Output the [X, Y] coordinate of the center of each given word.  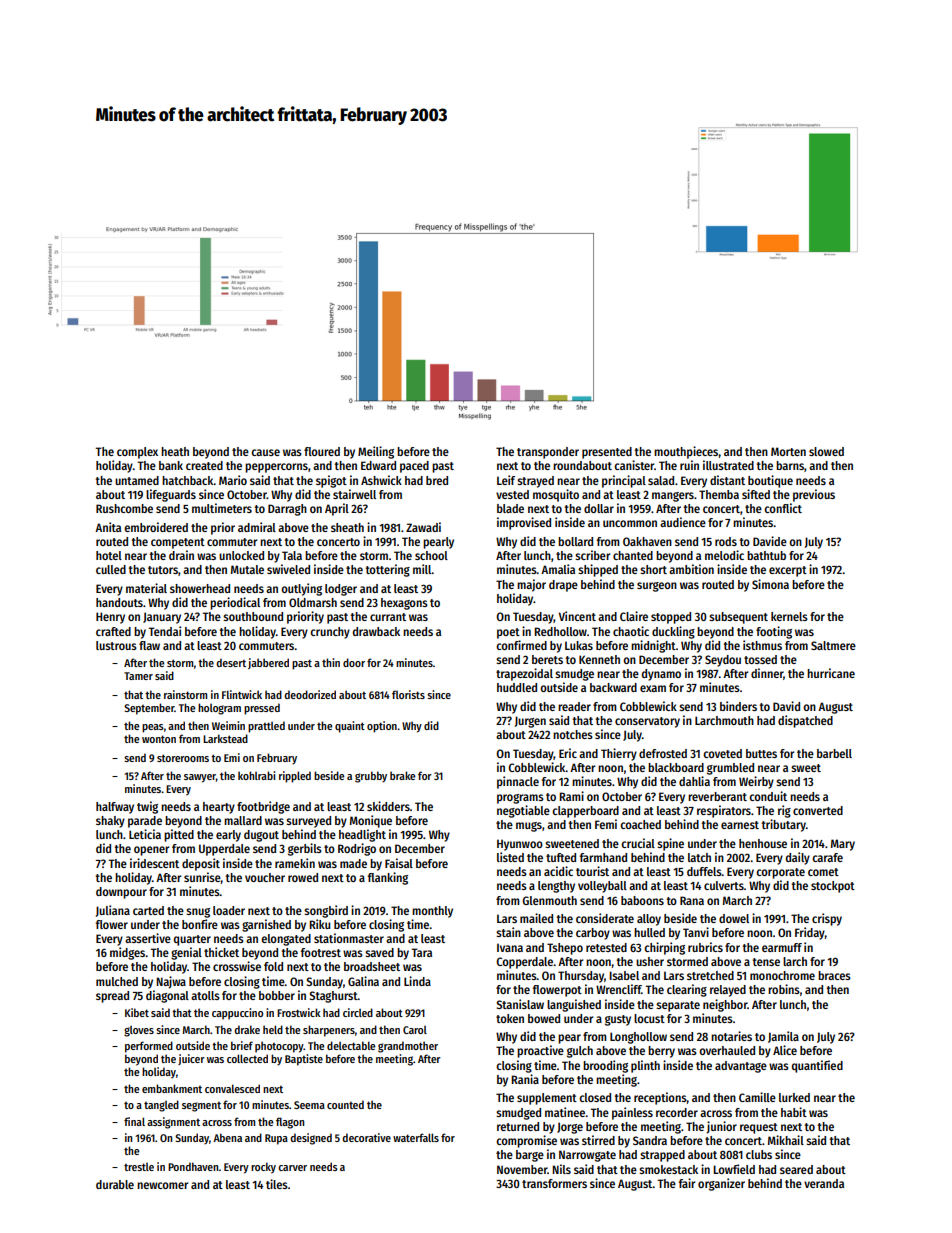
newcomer [162, 1185]
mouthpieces [686, 452]
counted [345, 1104]
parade [145, 822]
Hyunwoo [520, 845]
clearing [687, 990]
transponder [548, 453]
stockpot [833, 887]
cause [265, 452]
